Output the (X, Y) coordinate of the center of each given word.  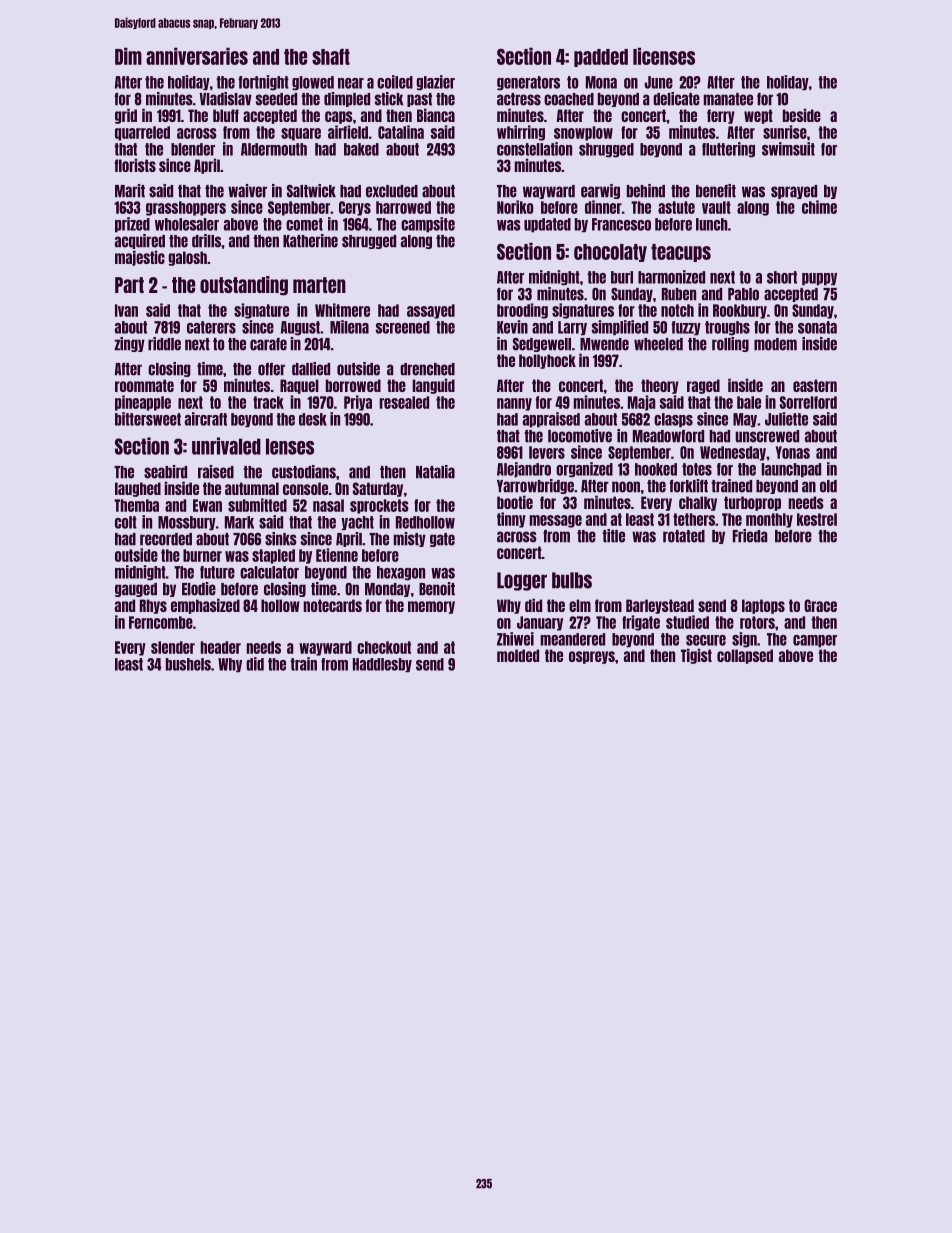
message (556, 521)
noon (626, 487)
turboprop (752, 503)
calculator (269, 572)
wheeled (658, 344)
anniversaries (197, 56)
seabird (165, 472)
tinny (511, 520)
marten (319, 285)
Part (129, 285)
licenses (664, 56)
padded (601, 58)
